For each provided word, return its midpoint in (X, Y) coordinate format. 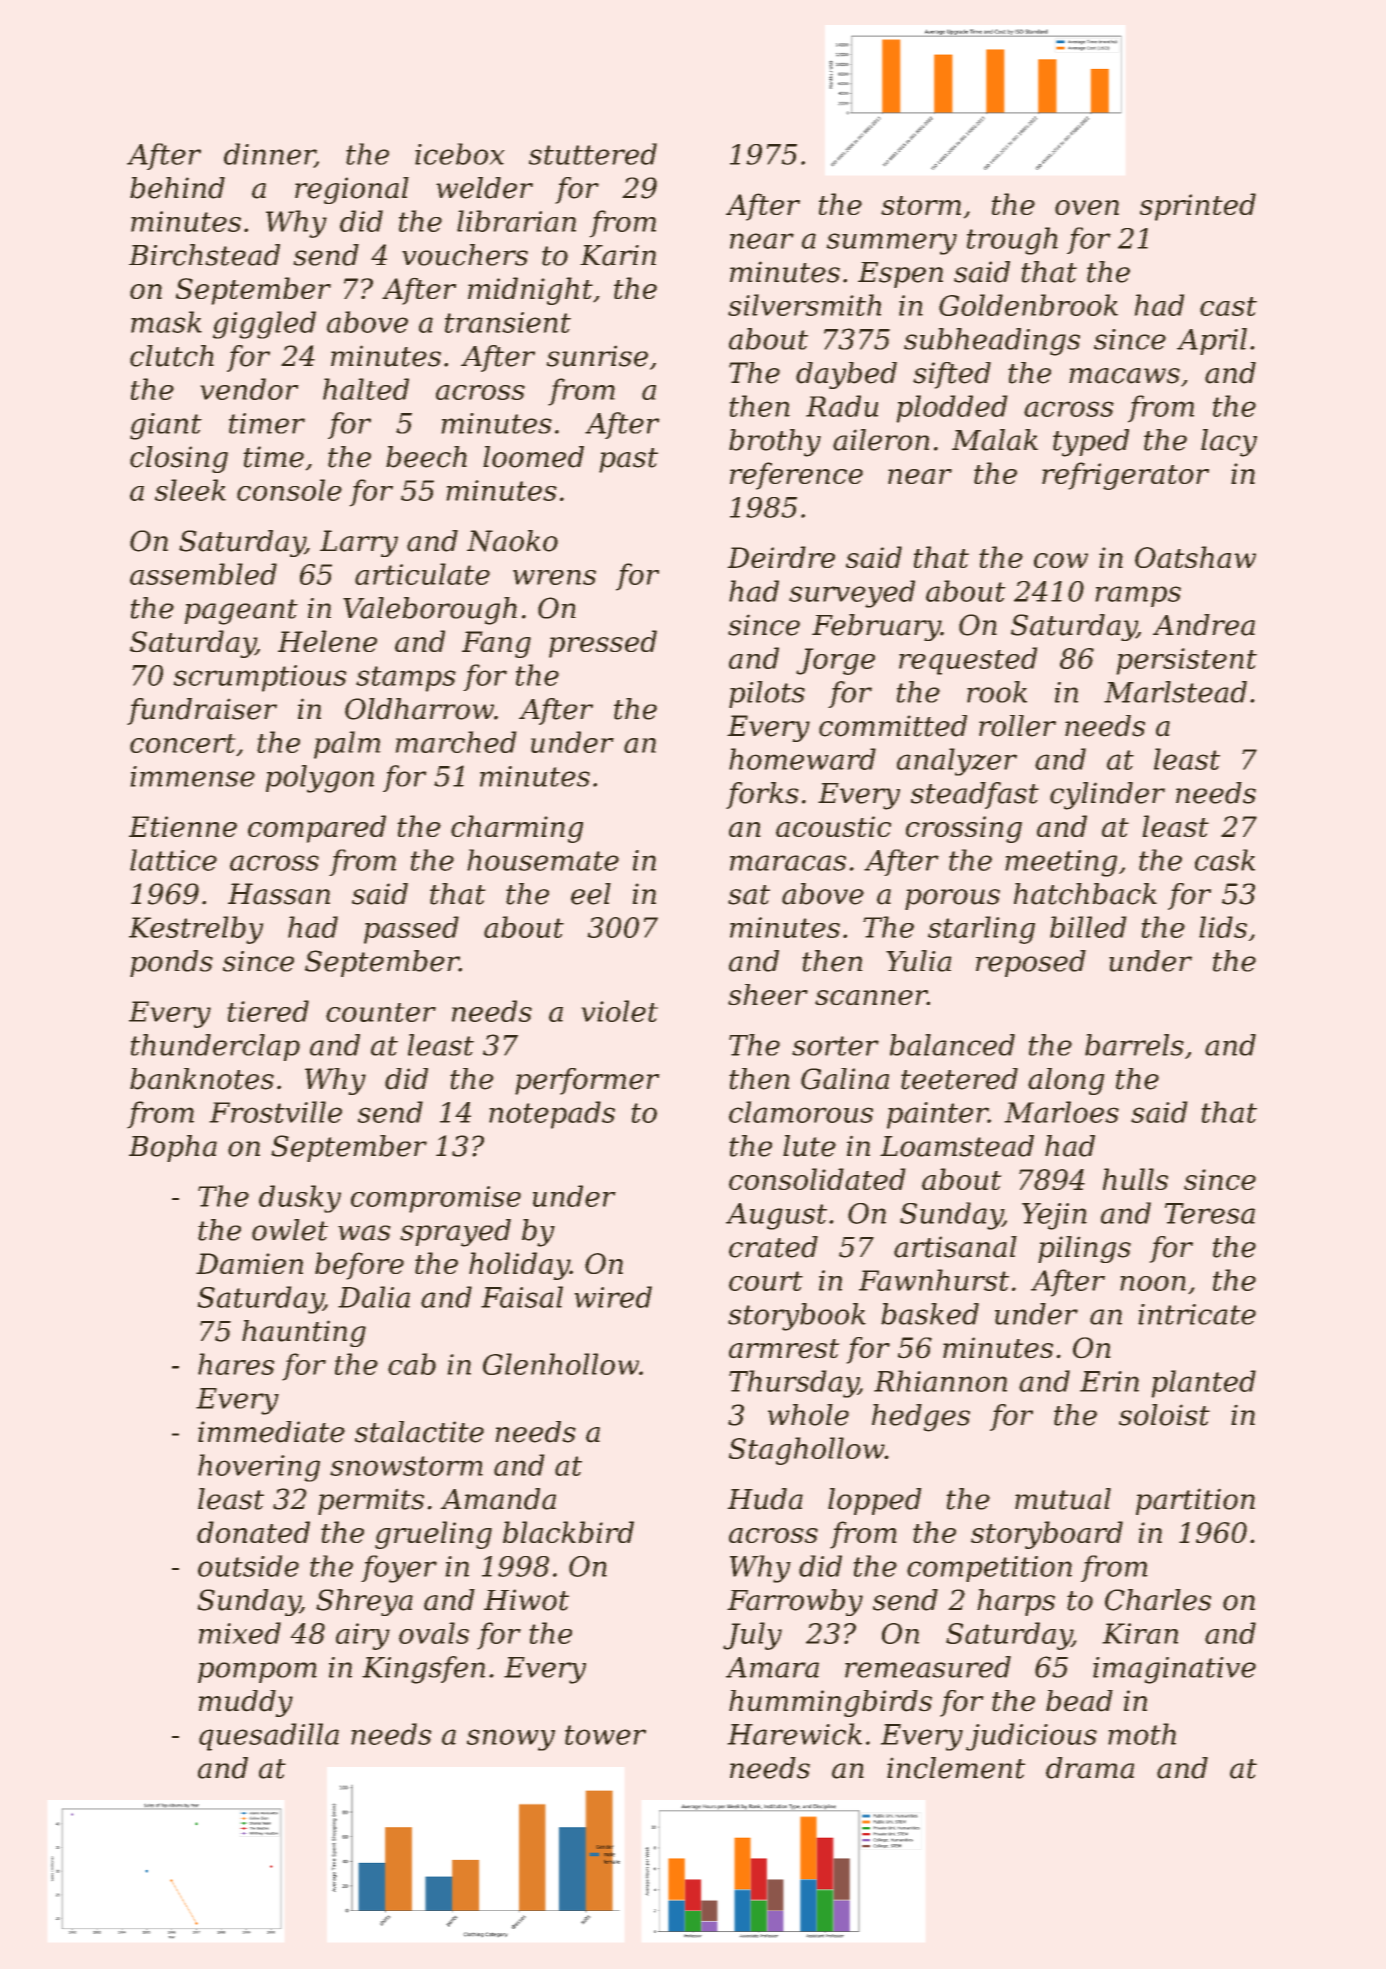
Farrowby (795, 1602)
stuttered (593, 154)
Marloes (1061, 1112)
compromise (436, 1199)
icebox (460, 154)
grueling (433, 1535)
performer (587, 1081)
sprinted (1198, 207)
